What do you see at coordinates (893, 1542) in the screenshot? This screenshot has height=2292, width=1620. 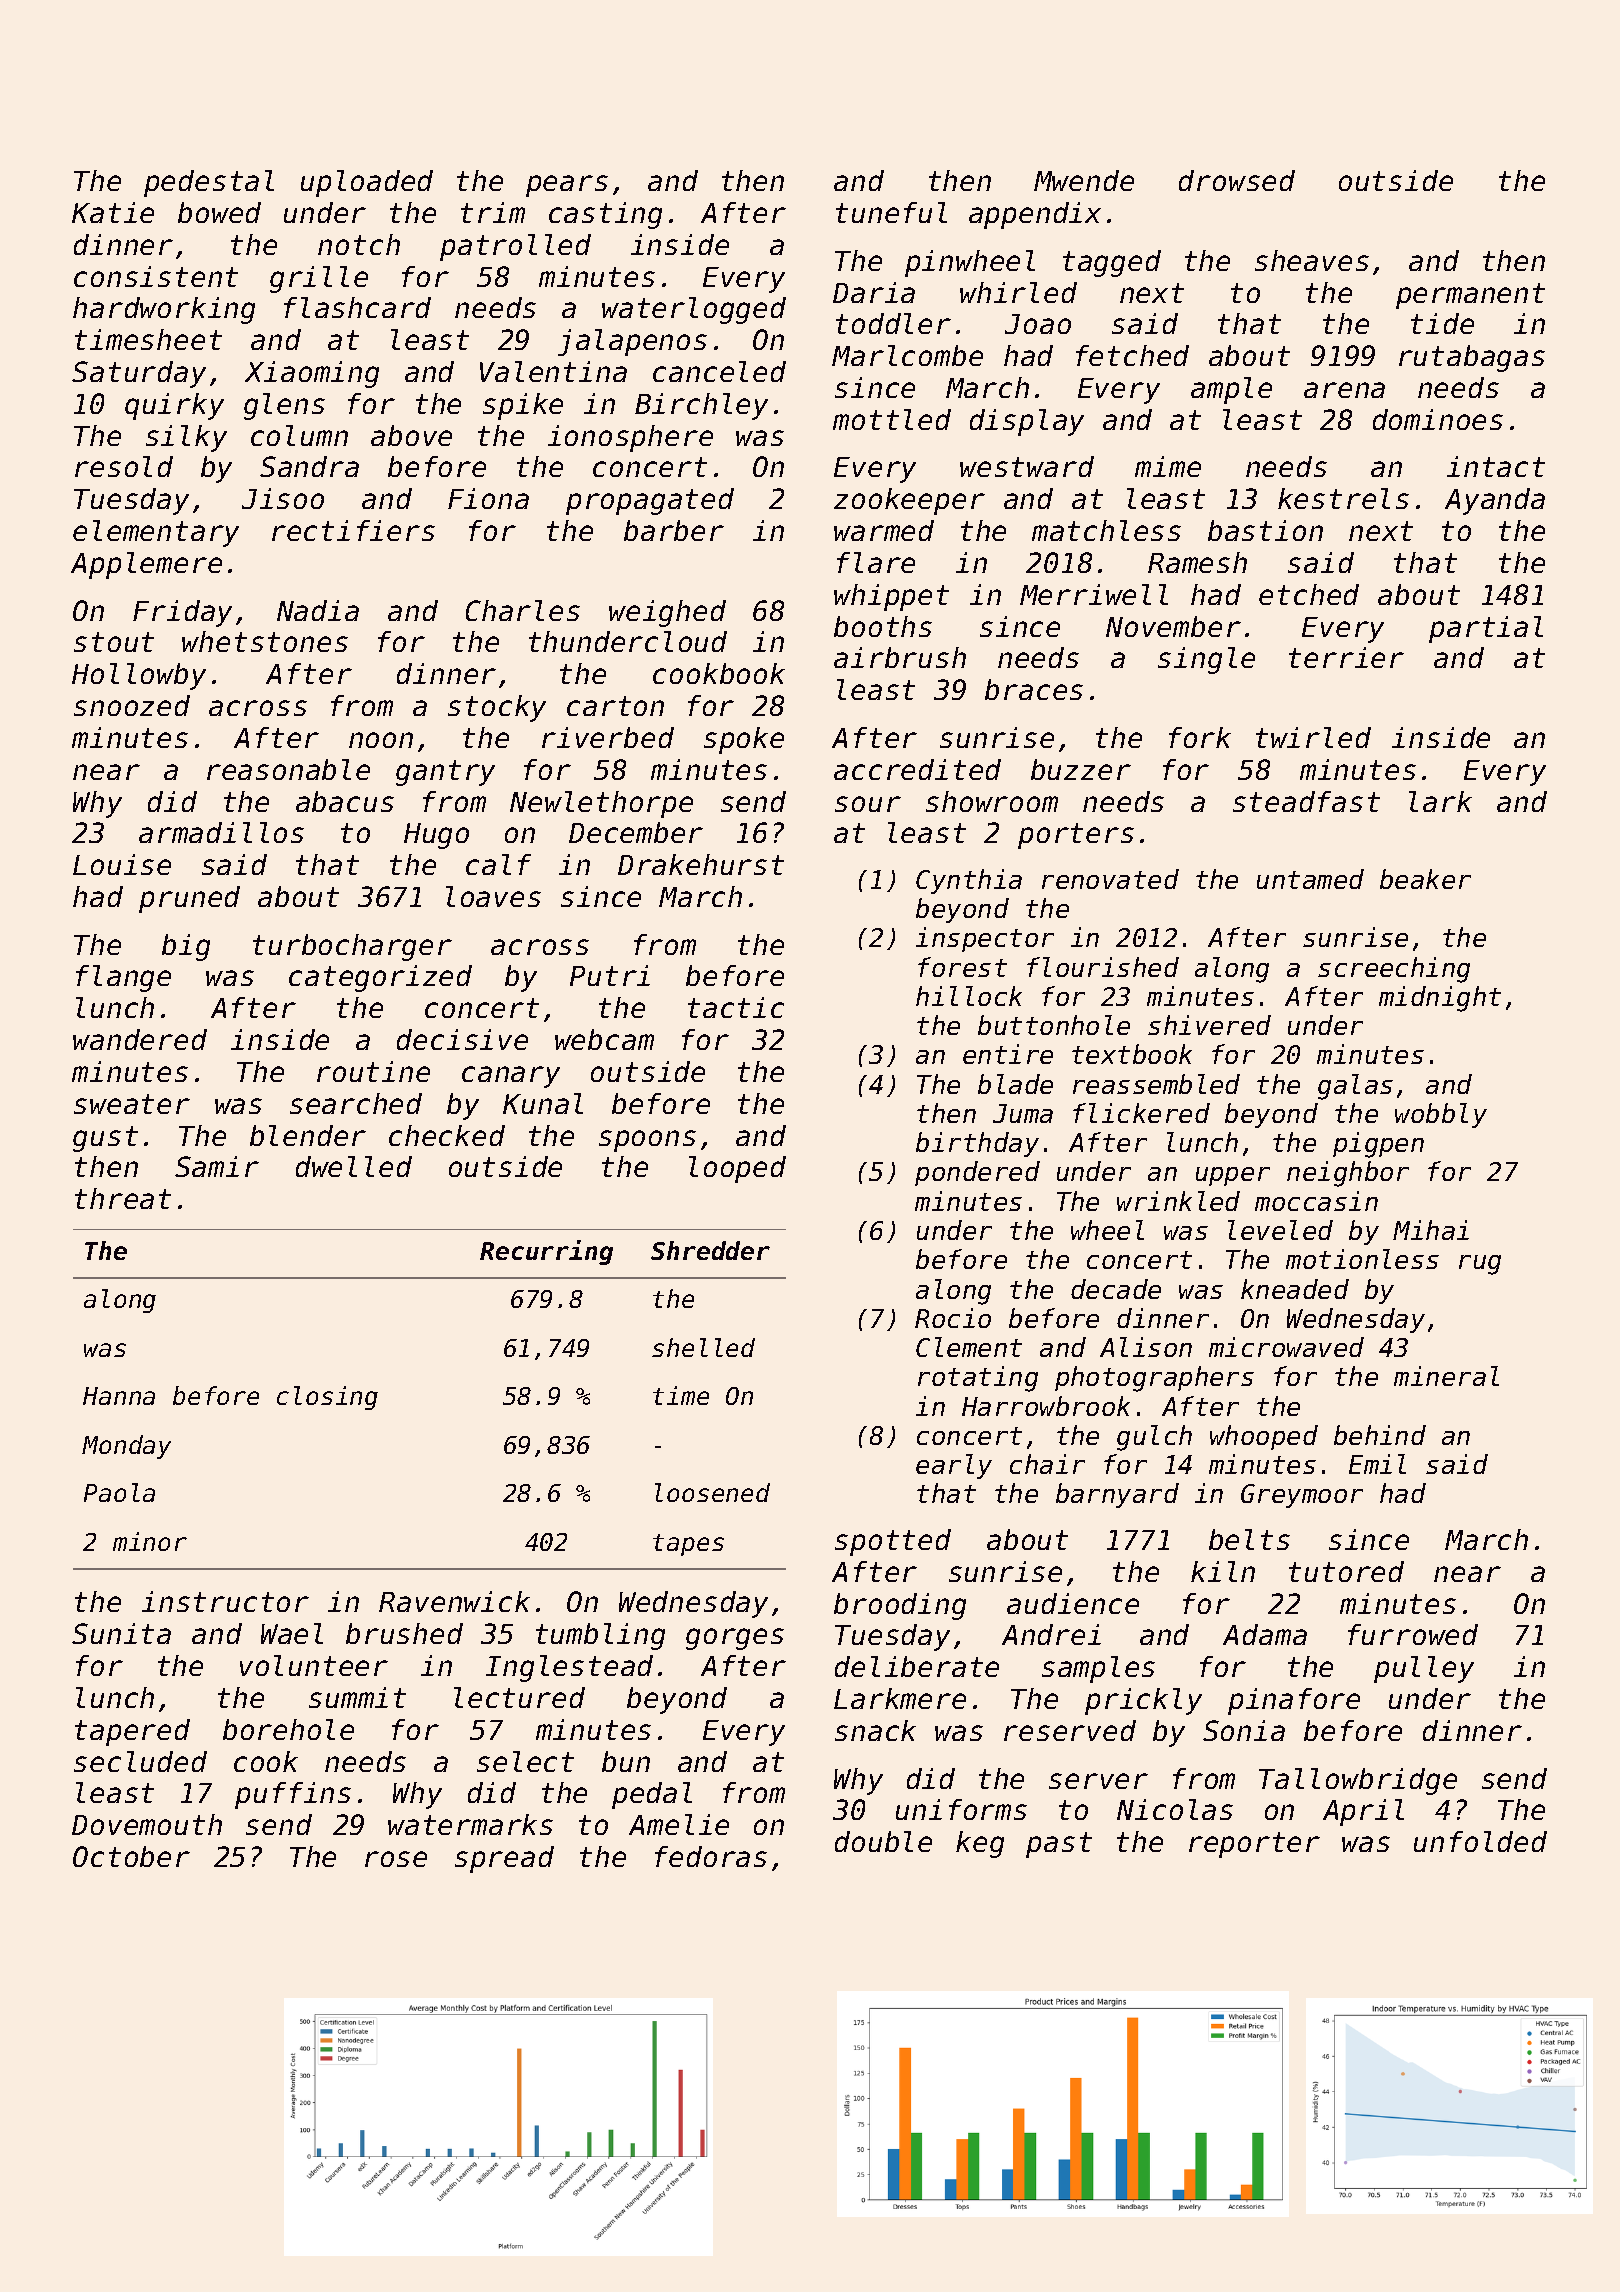 I see `spotted` at bounding box center [893, 1542].
